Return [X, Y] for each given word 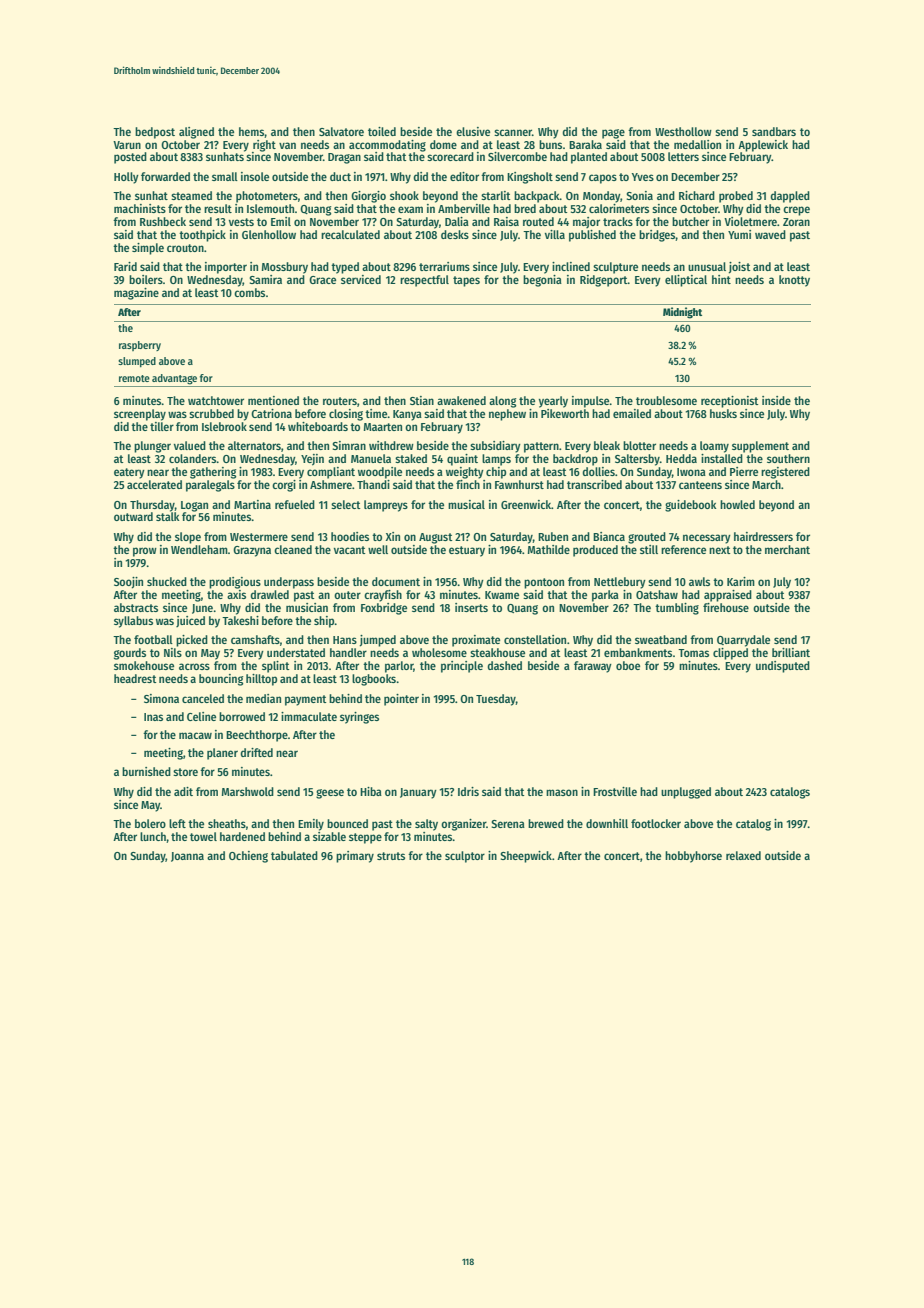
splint [276, 667]
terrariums [444, 266]
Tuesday [496, 700]
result [218, 208]
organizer [463, 825]
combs [249, 292]
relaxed [743, 855]
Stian [422, 400]
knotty [794, 281]
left [177, 823]
